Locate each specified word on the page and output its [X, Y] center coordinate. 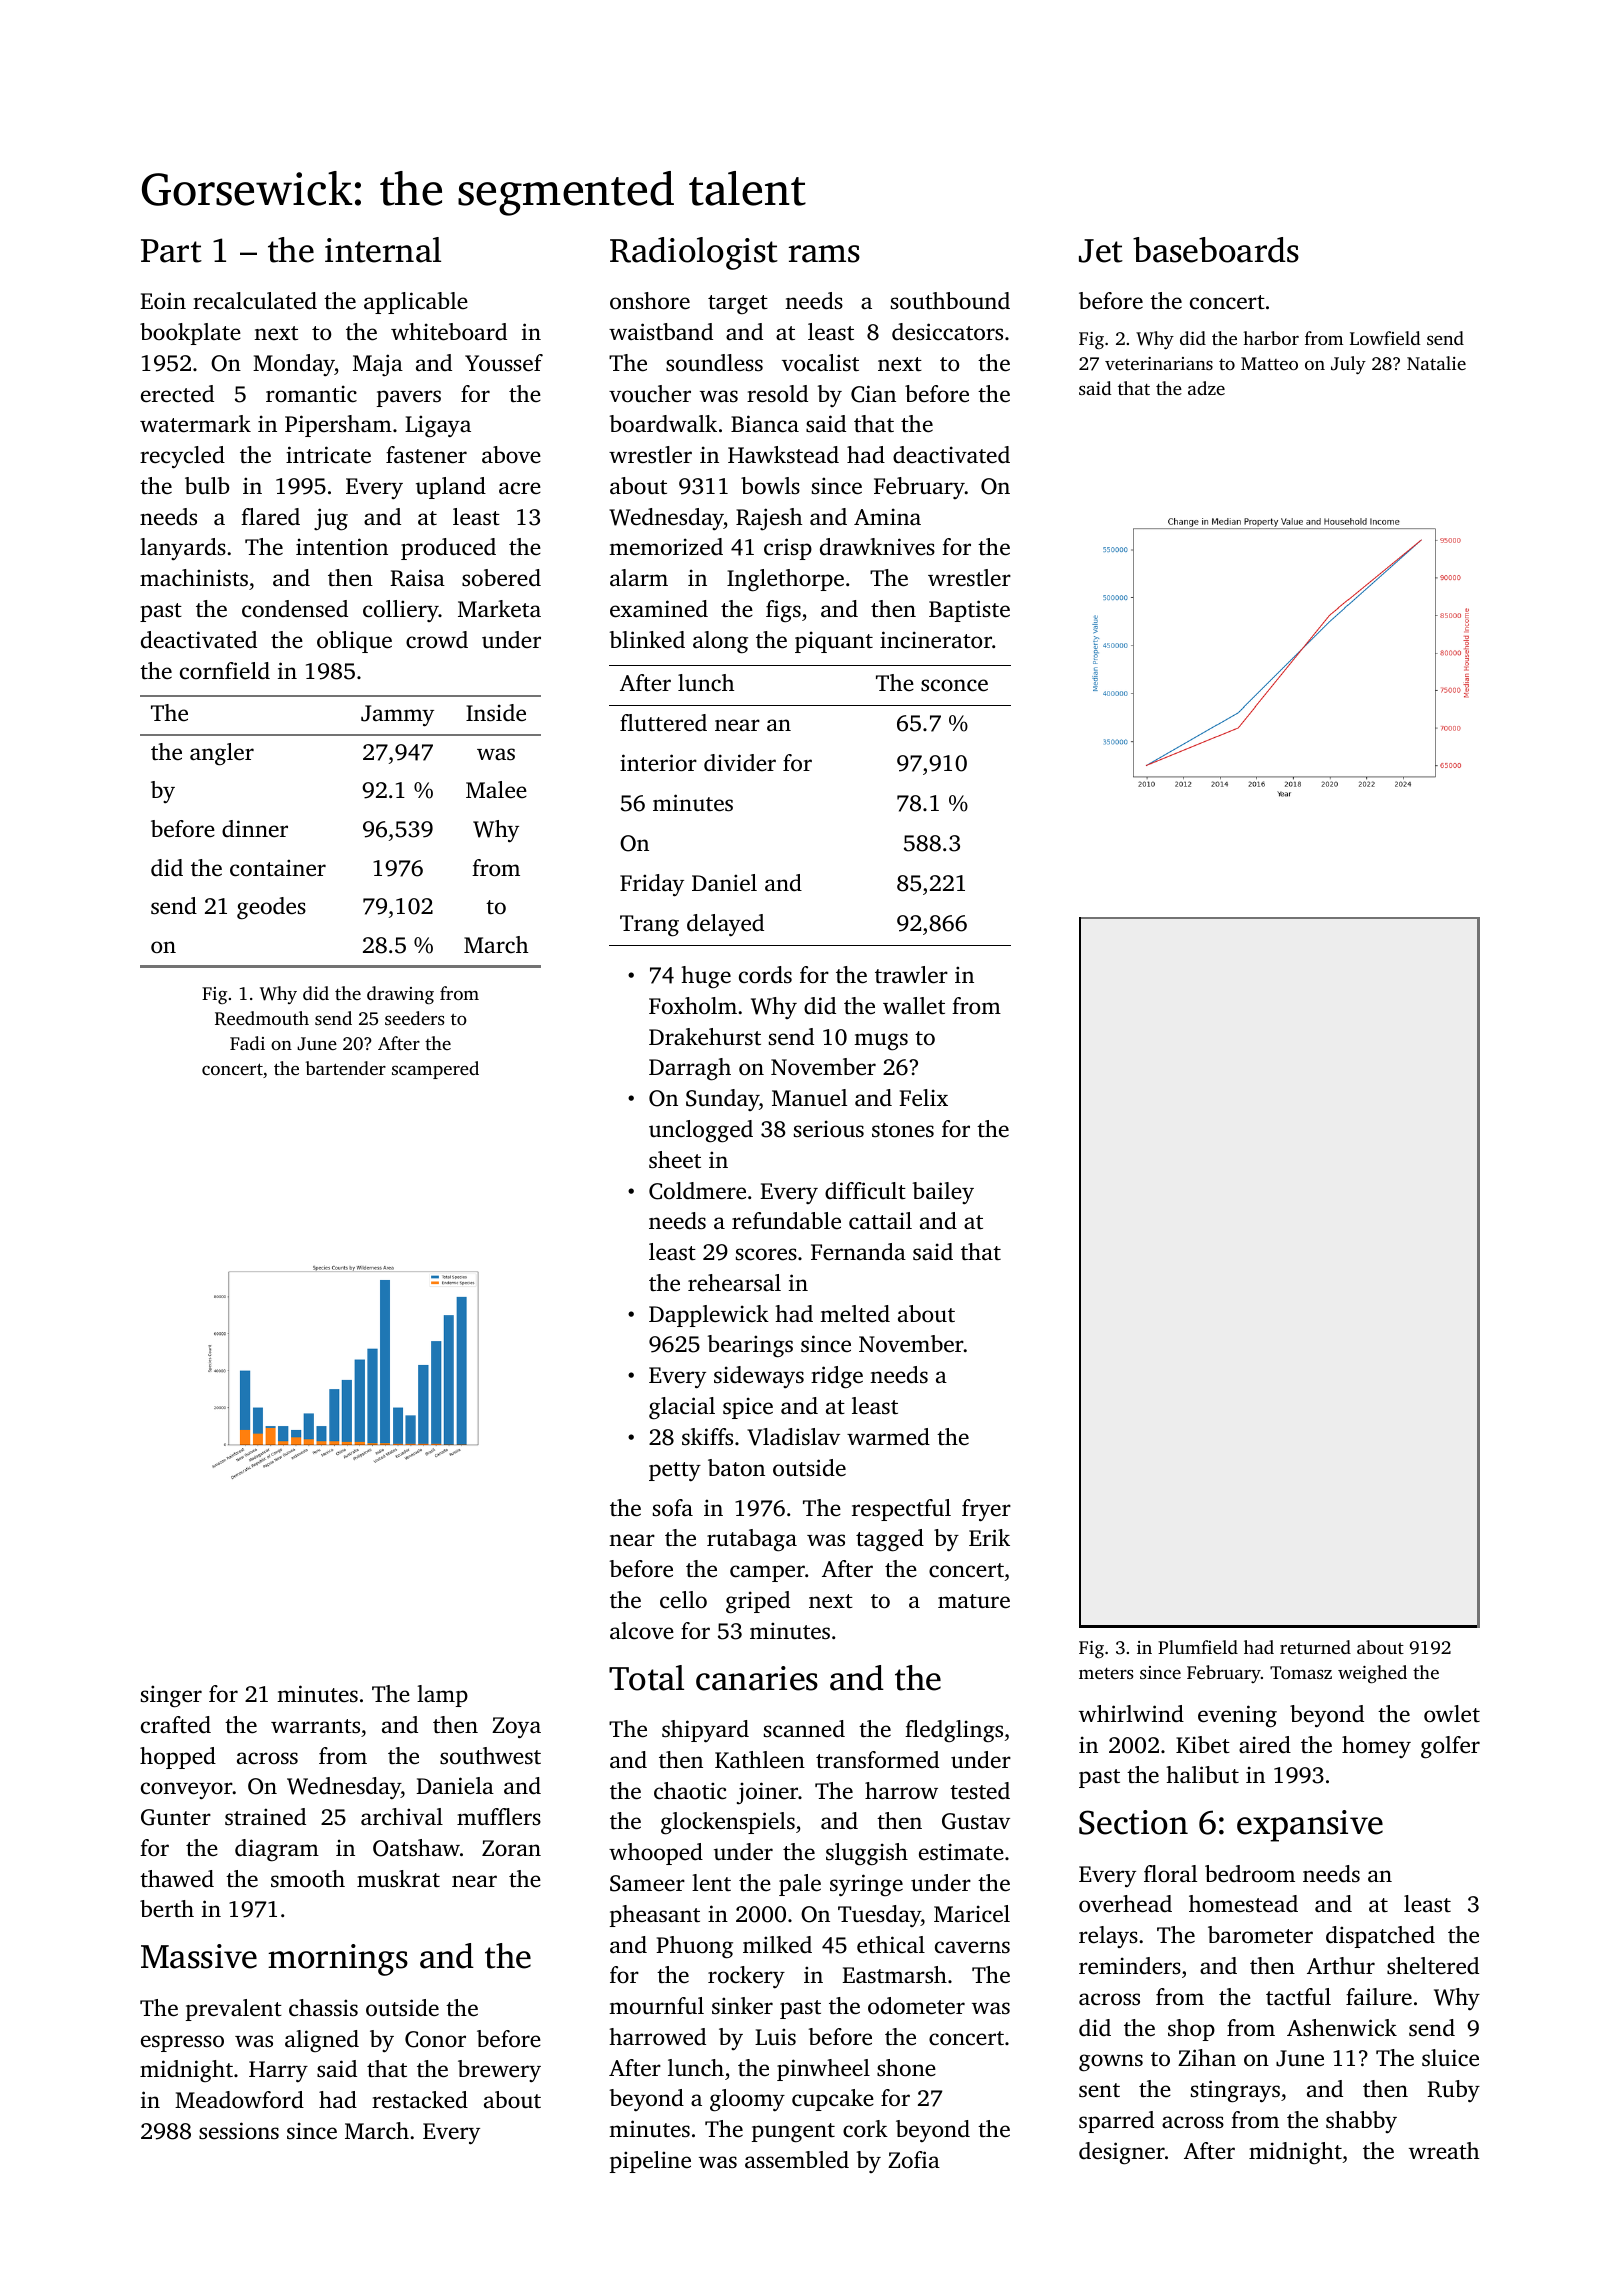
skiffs [707, 1436]
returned [1315, 1647]
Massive [199, 1956]
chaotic [690, 1791]
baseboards [1216, 250]
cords [765, 975]
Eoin [163, 300]
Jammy [397, 716]
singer [171, 1696]
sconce [954, 685]
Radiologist [694, 253]
